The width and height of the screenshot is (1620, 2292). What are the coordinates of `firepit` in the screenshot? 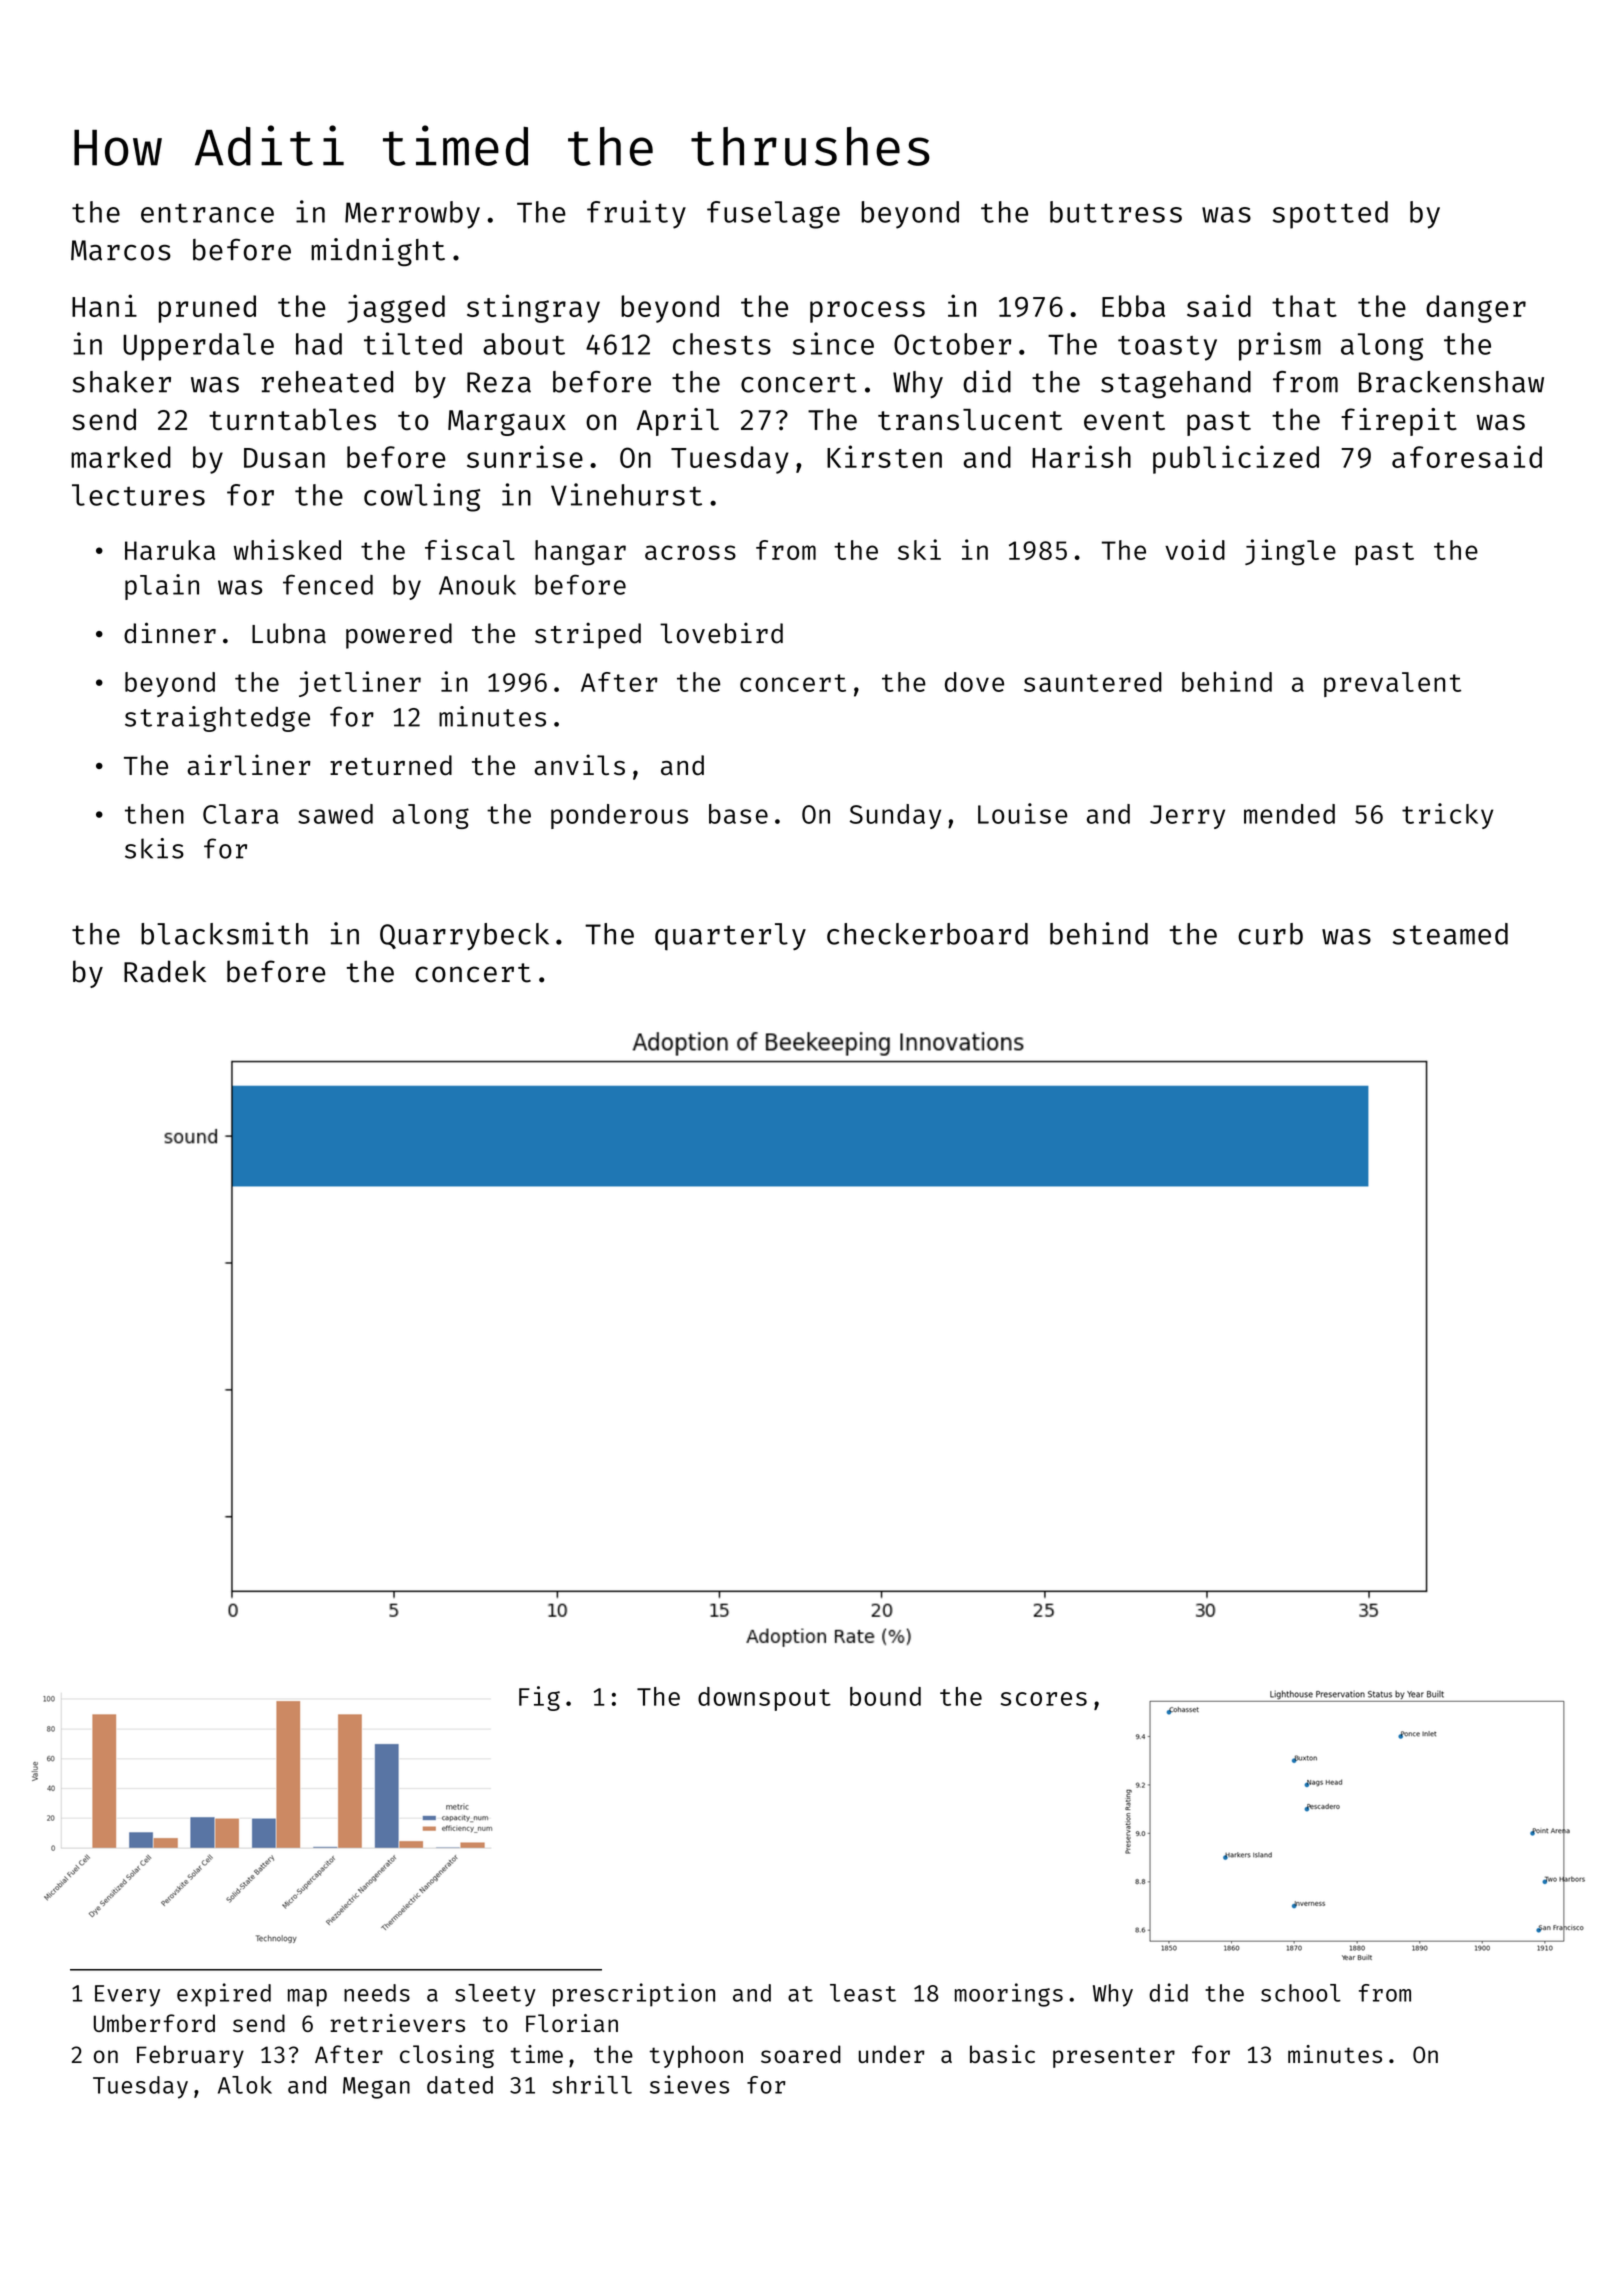 It's located at (1399, 422).
